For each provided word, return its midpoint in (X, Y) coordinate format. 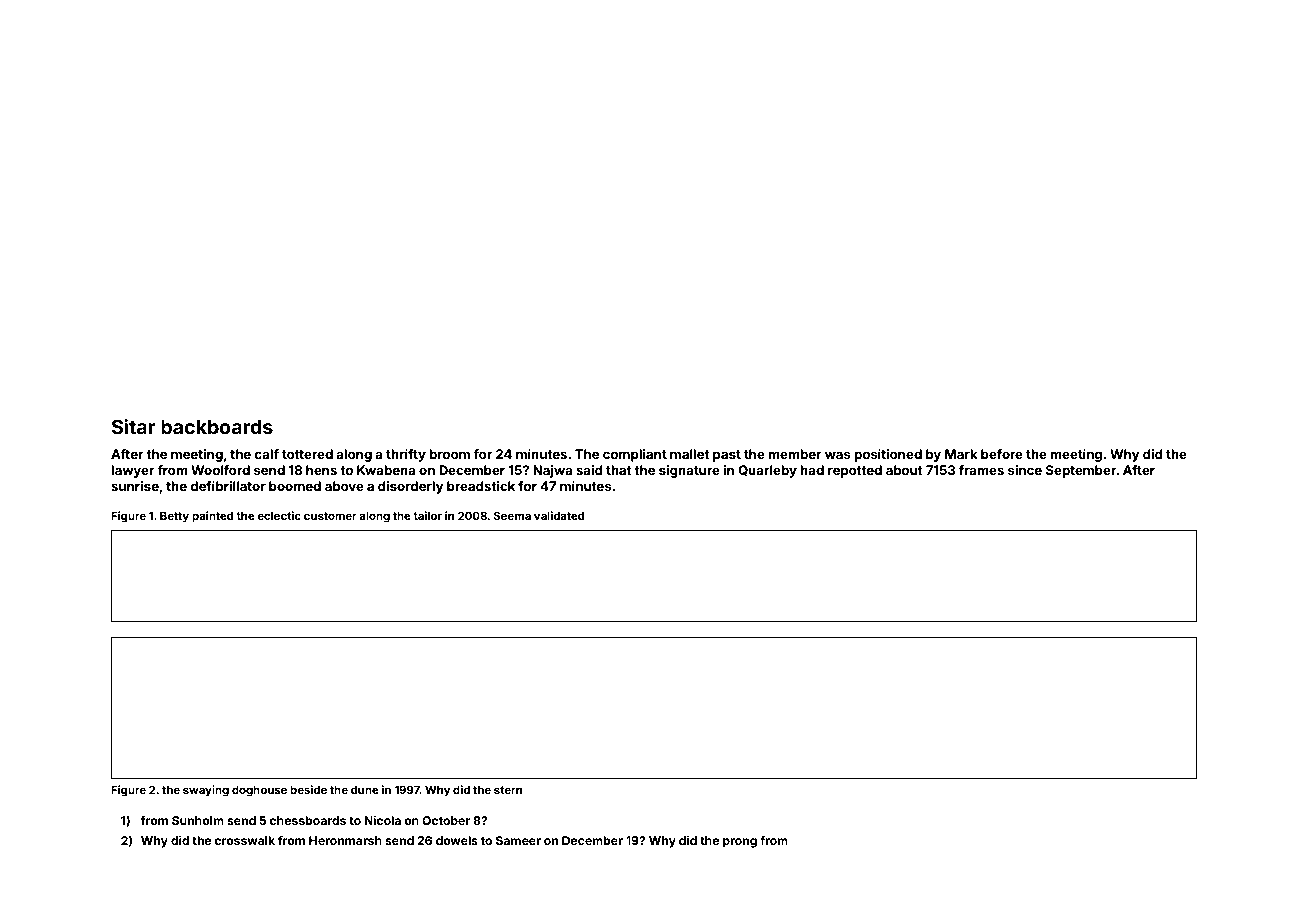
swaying (206, 791)
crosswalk (244, 840)
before (1002, 454)
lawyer (132, 471)
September (1081, 471)
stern (508, 790)
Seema (512, 515)
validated (559, 515)
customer (330, 516)
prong (740, 843)
